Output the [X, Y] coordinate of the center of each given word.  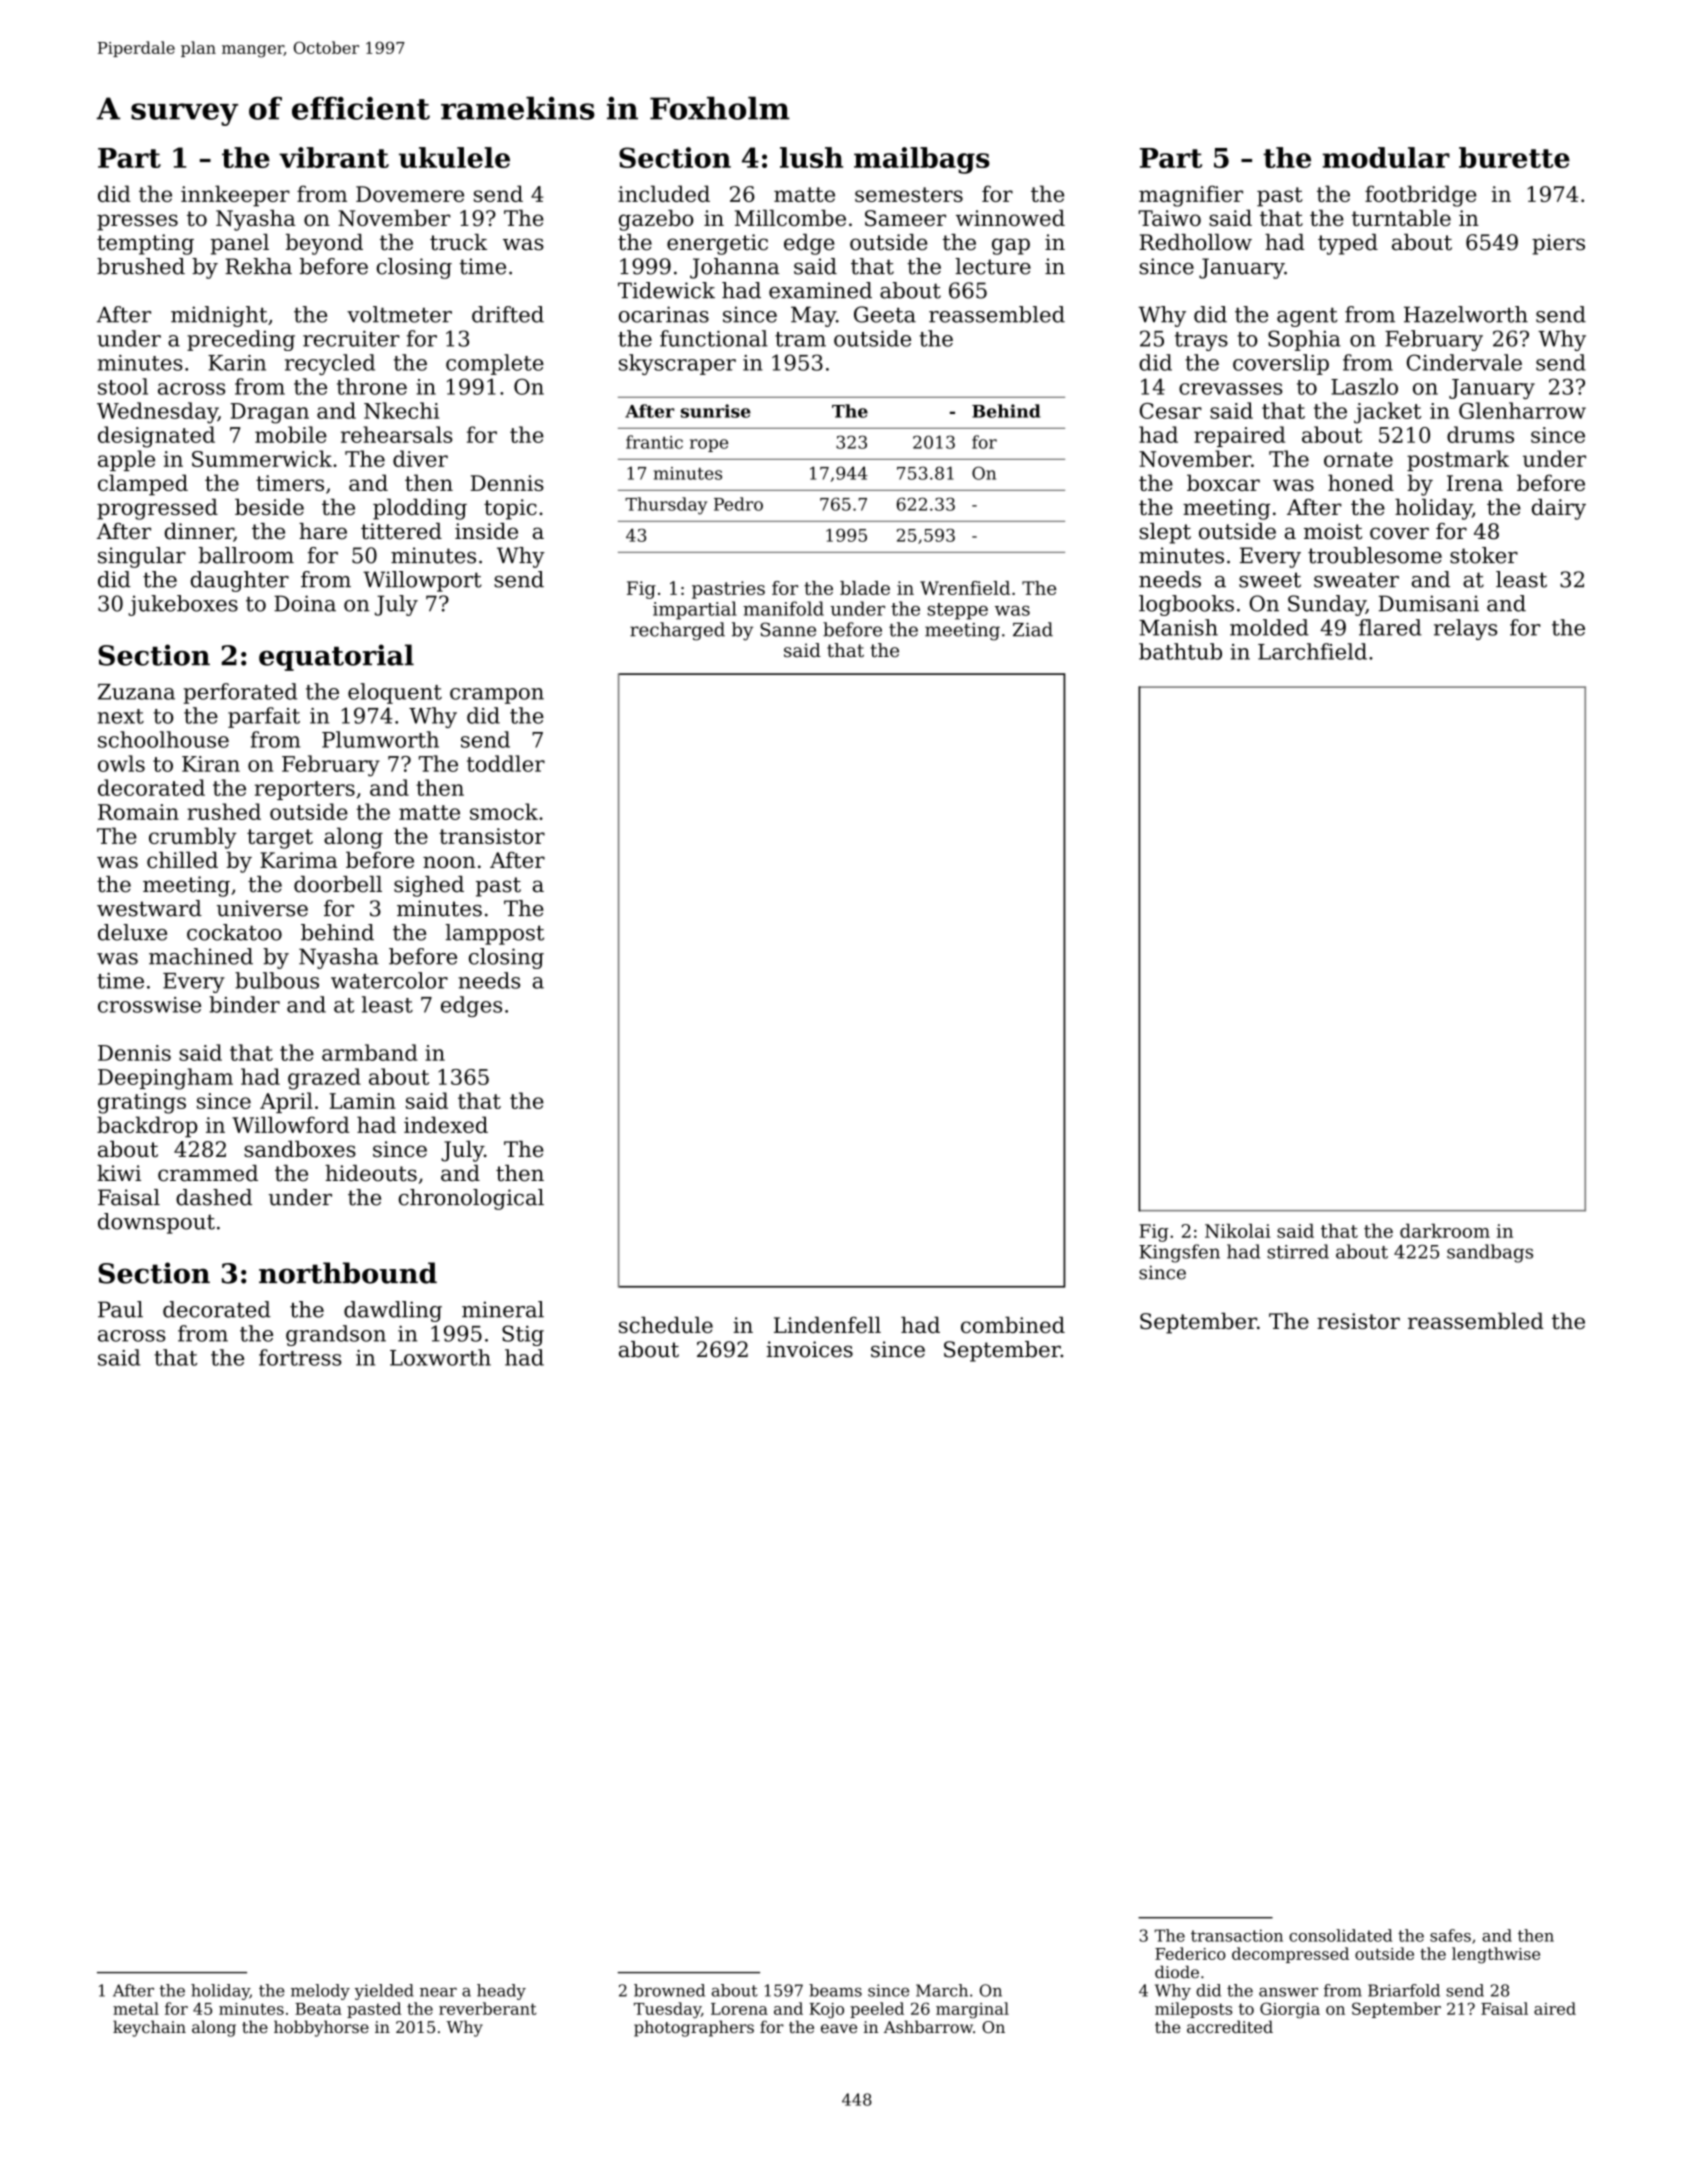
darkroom [1445, 1230]
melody [320, 1992]
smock [504, 811]
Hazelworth [1466, 314]
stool [123, 386]
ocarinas [664, 314]
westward [149, 908]
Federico [1190, 1953]
